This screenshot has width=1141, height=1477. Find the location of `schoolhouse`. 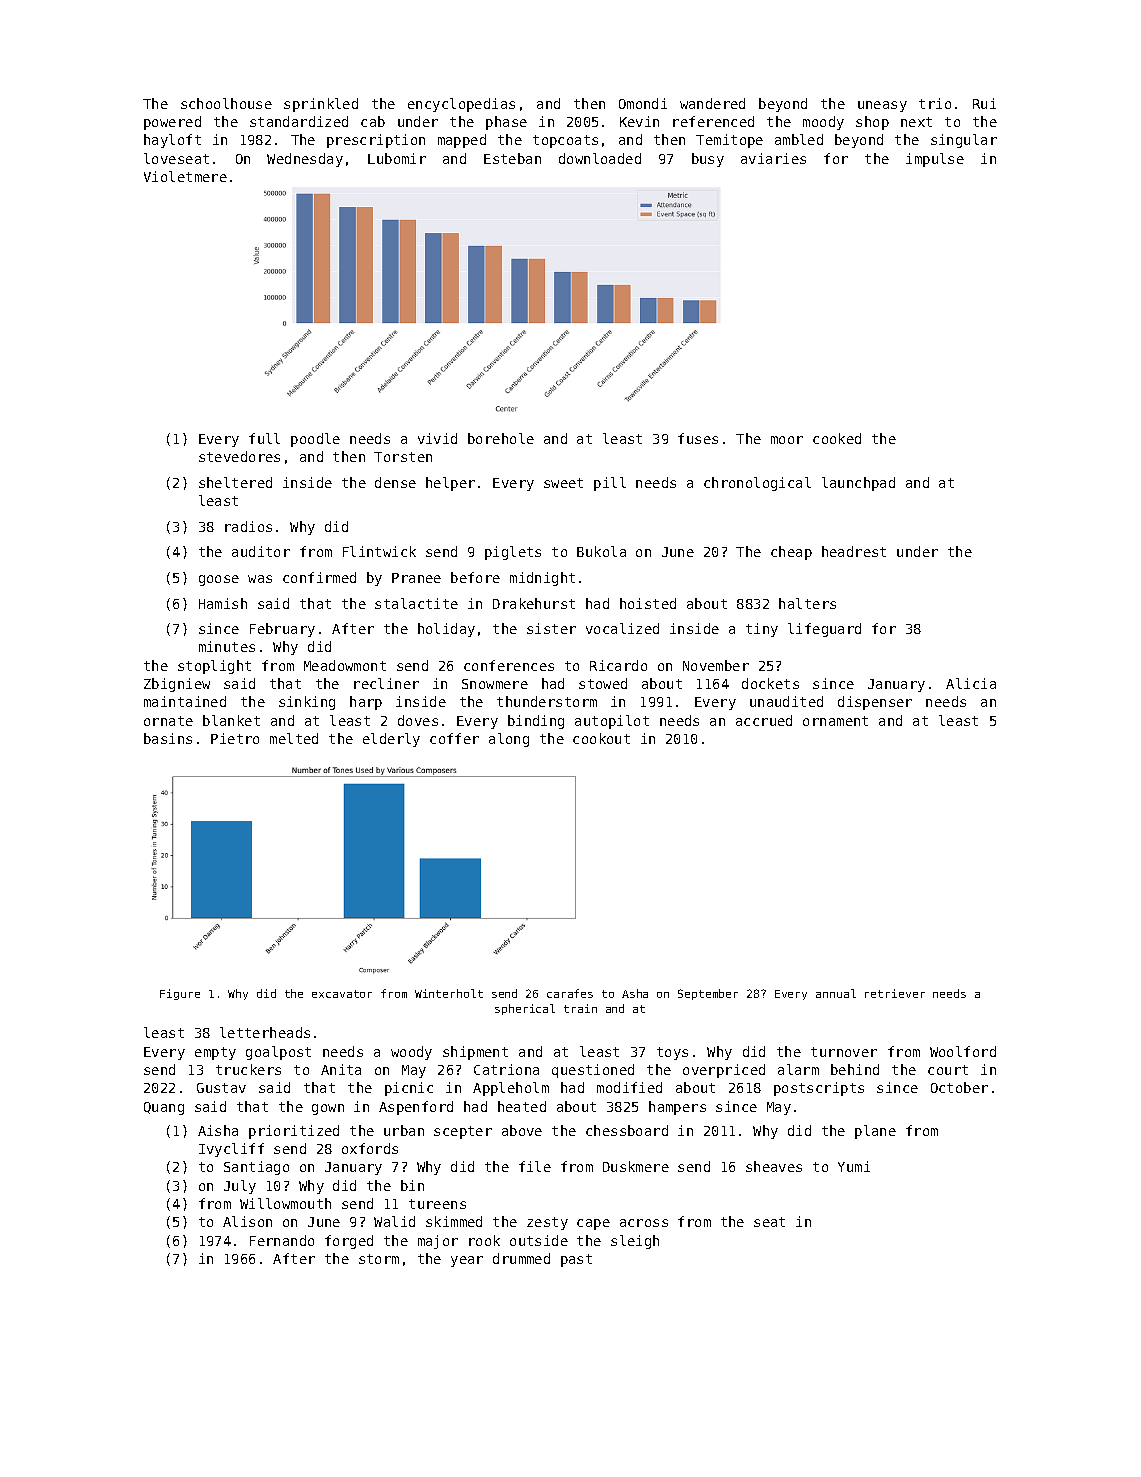

schoolhouse is located at coordinates (226, 103).
